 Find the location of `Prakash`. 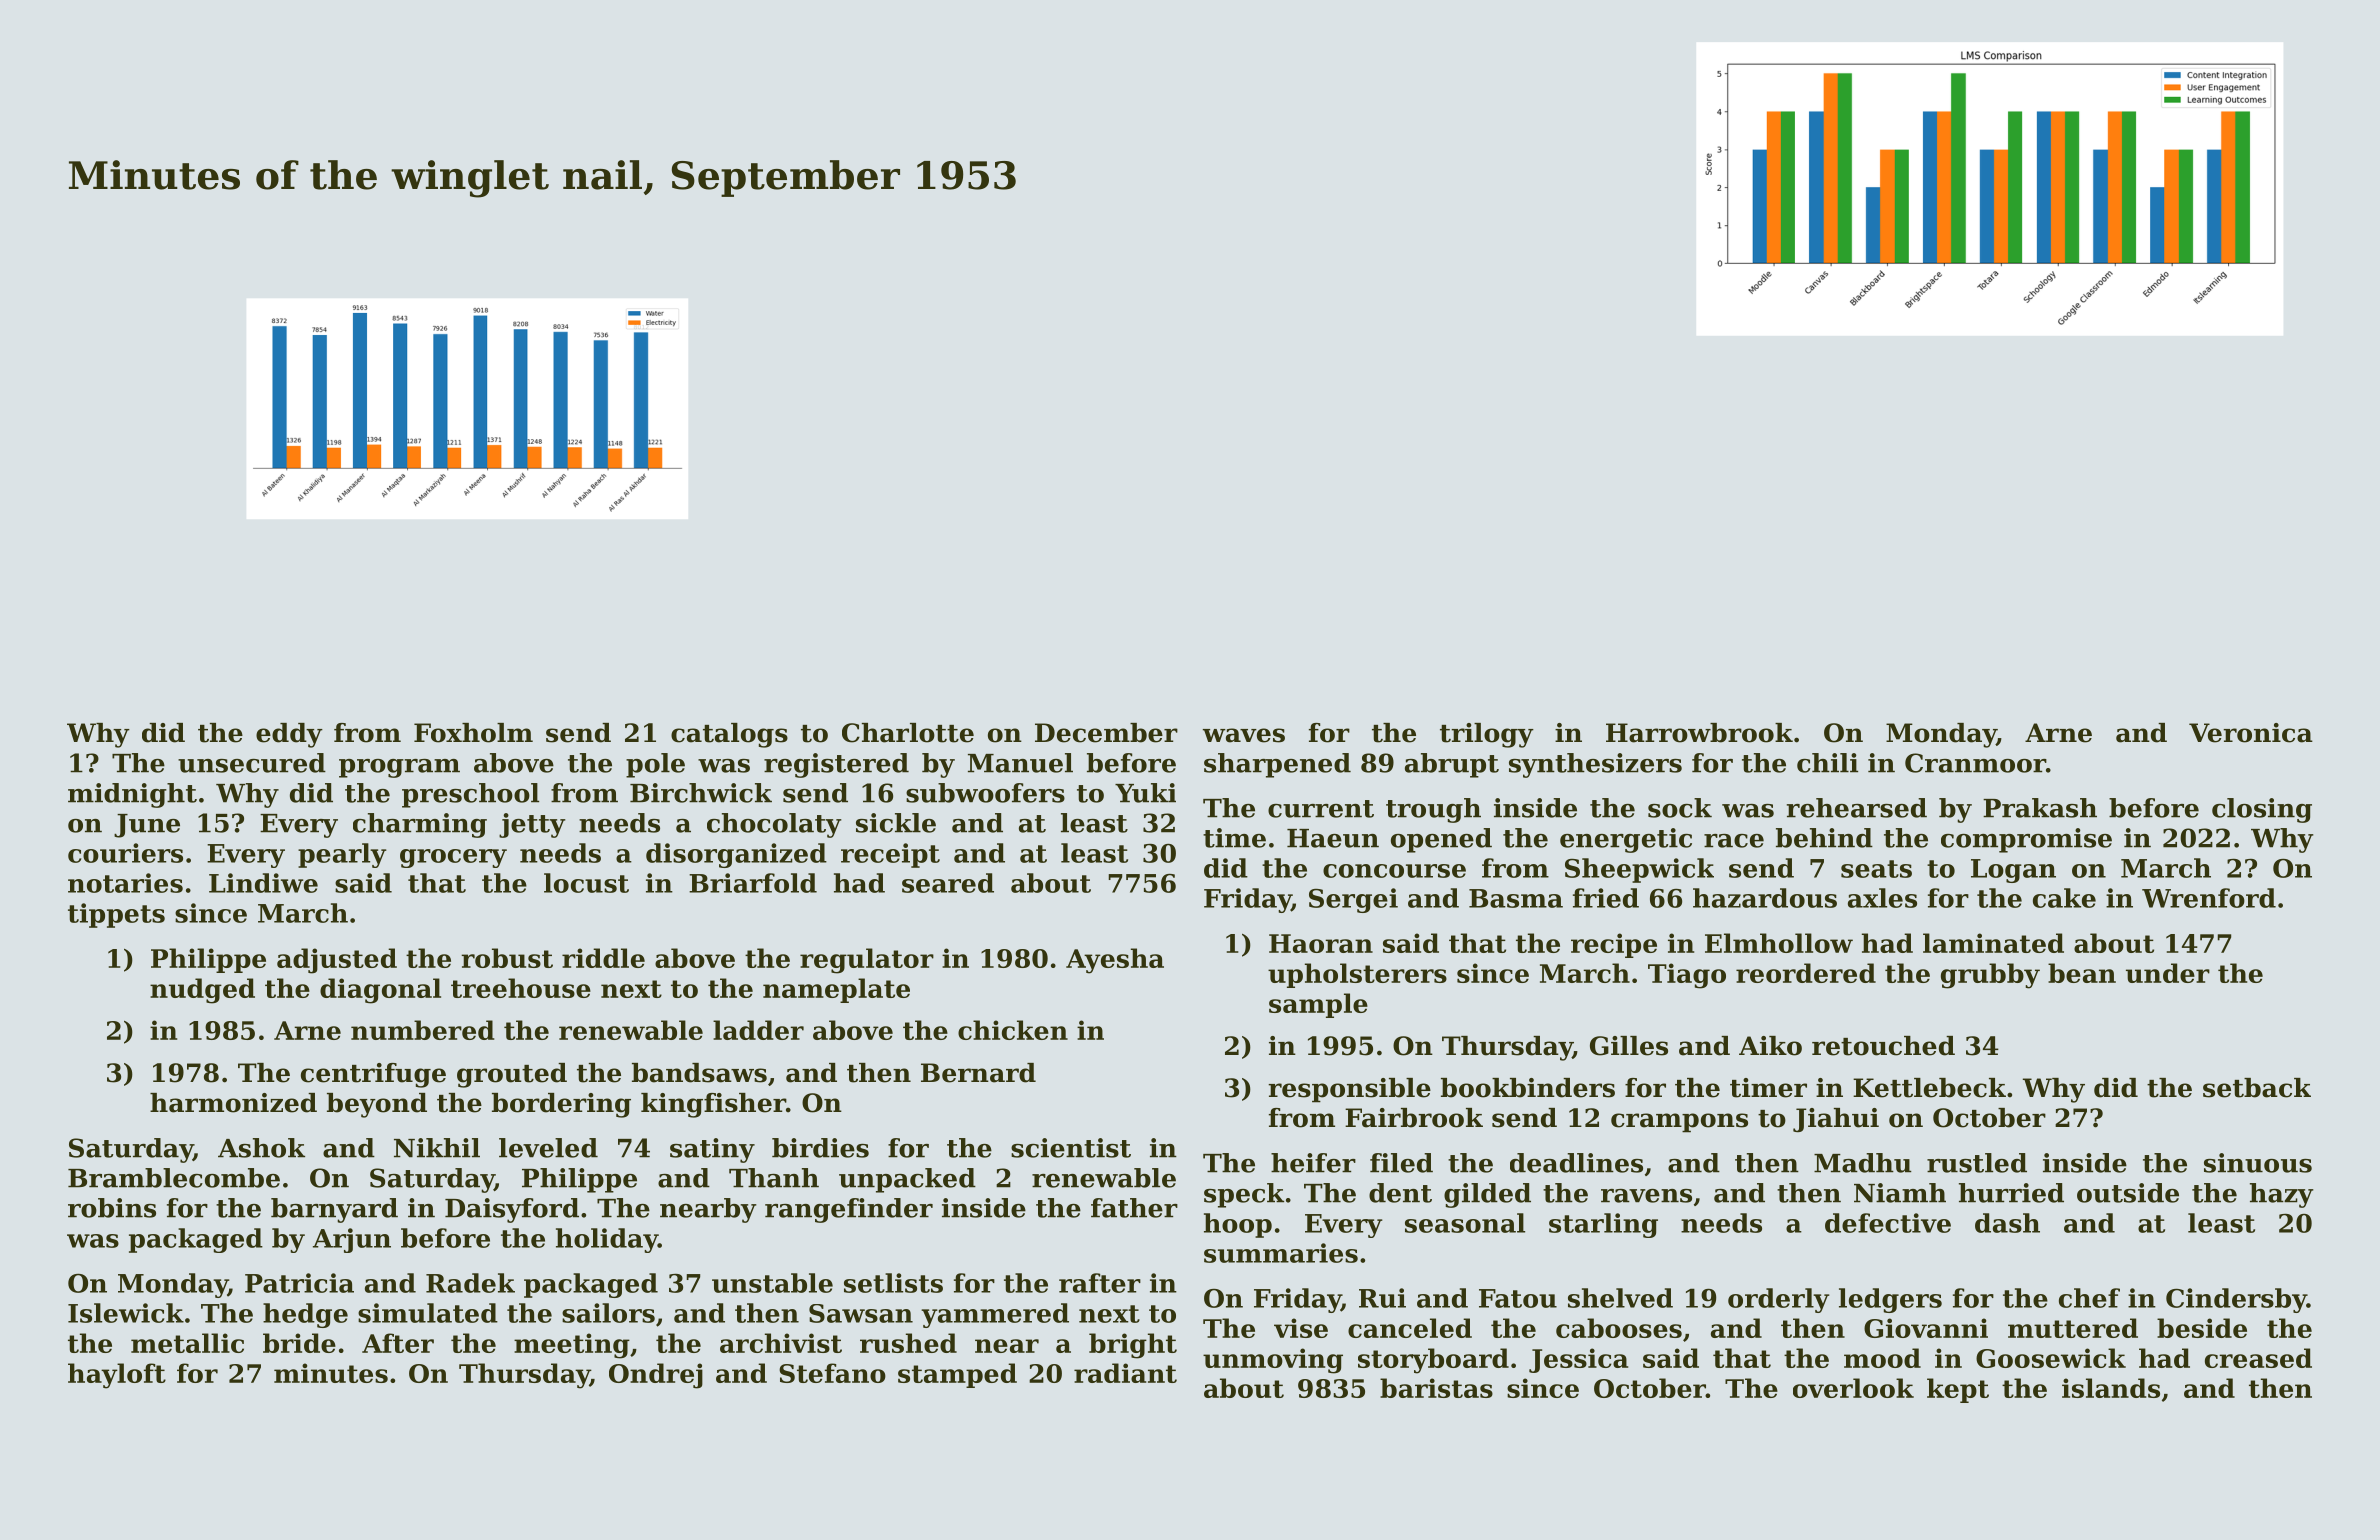

Prakash is located at coordinates (2040, 808).
